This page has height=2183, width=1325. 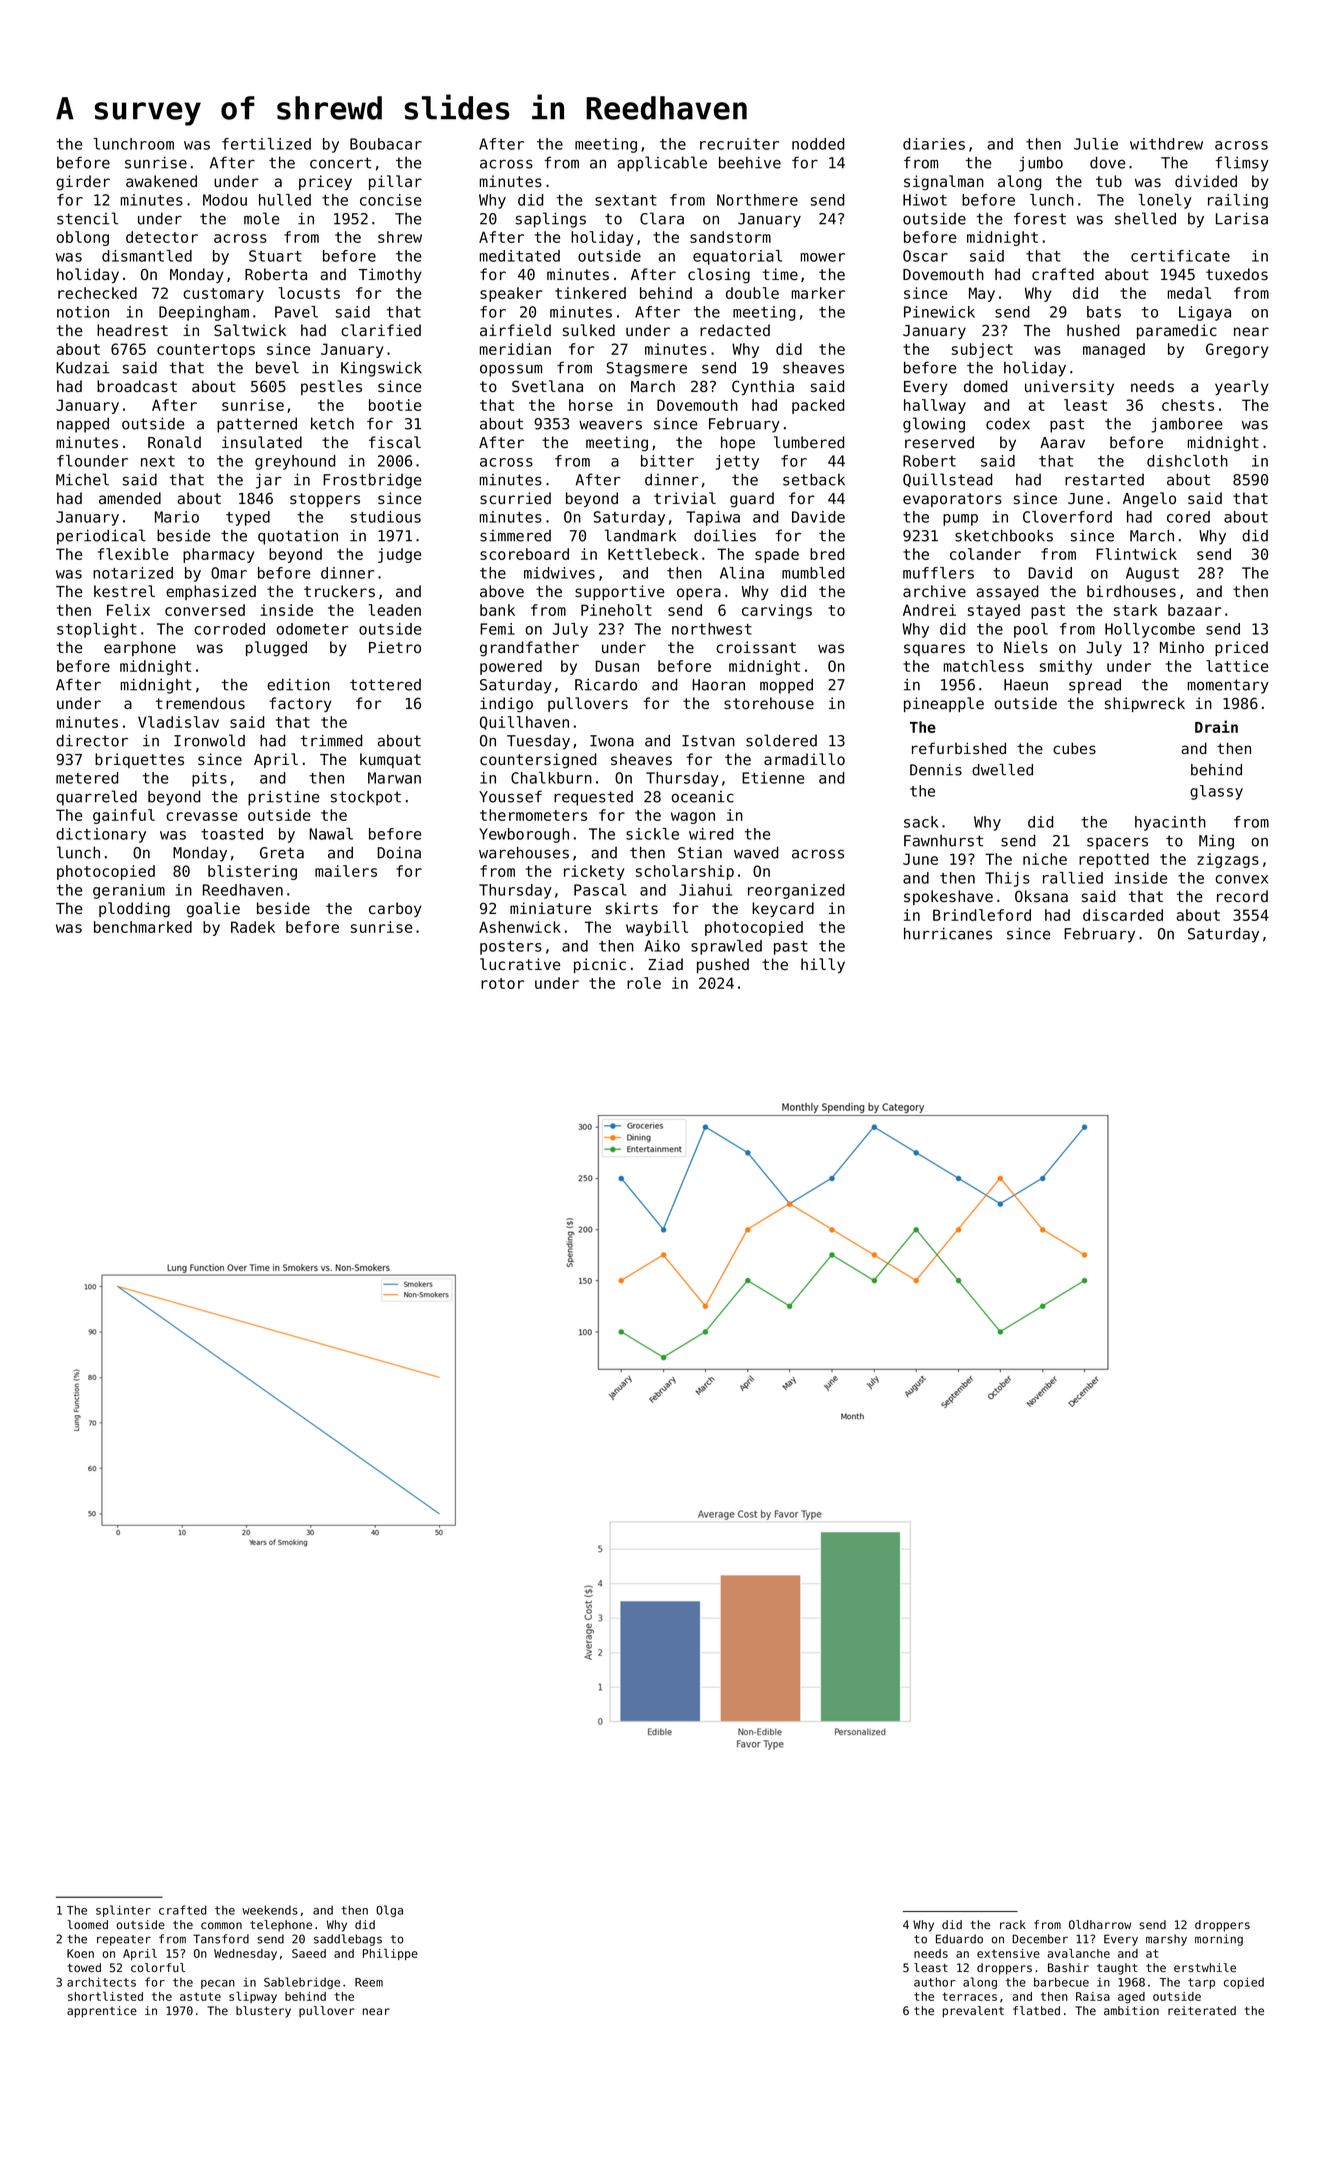 I want to click on Olga, so click(x=389, y=1911).
